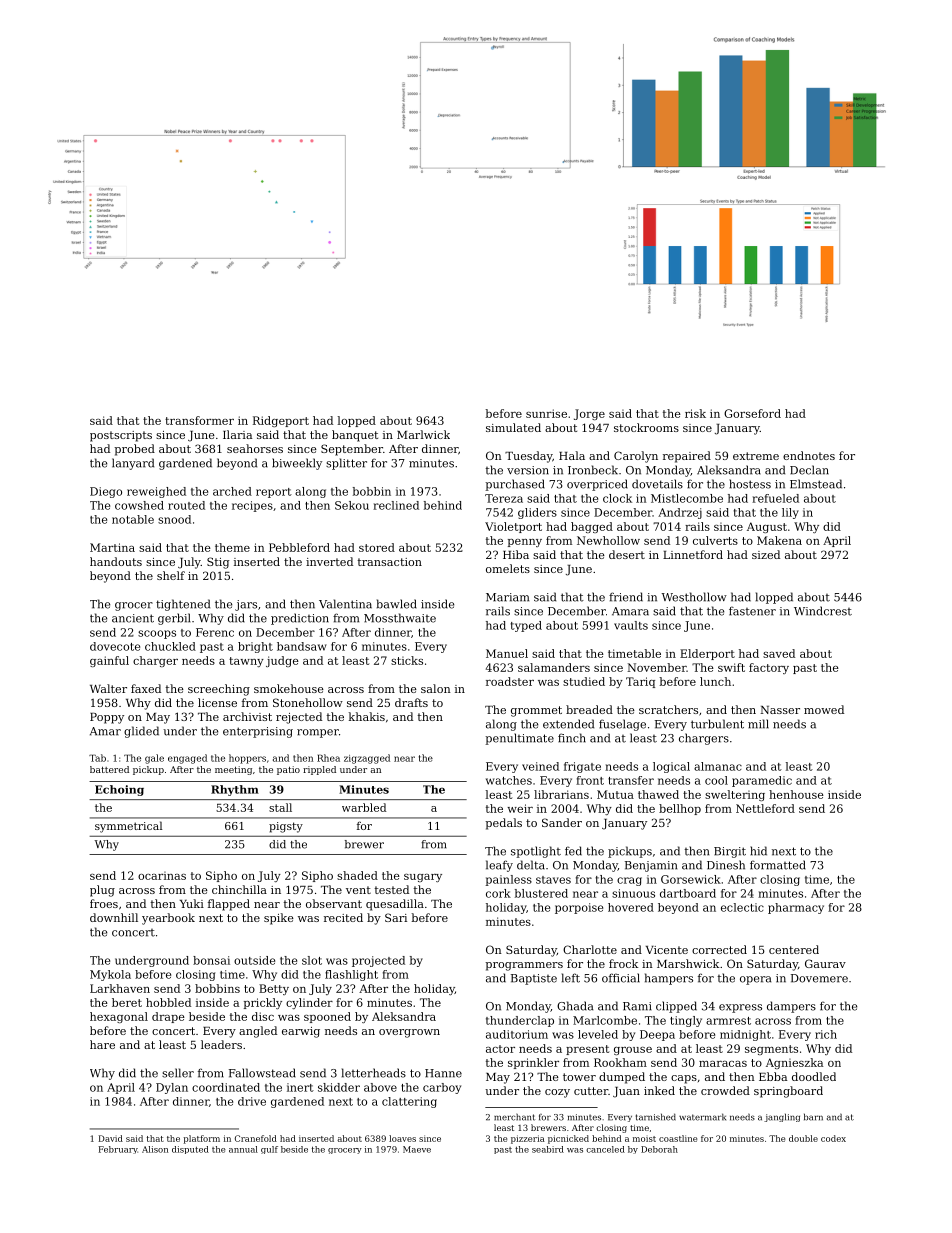  Describe the element at coordinates (519, 739) in the screenshot. I see `penultimate` at that location.
